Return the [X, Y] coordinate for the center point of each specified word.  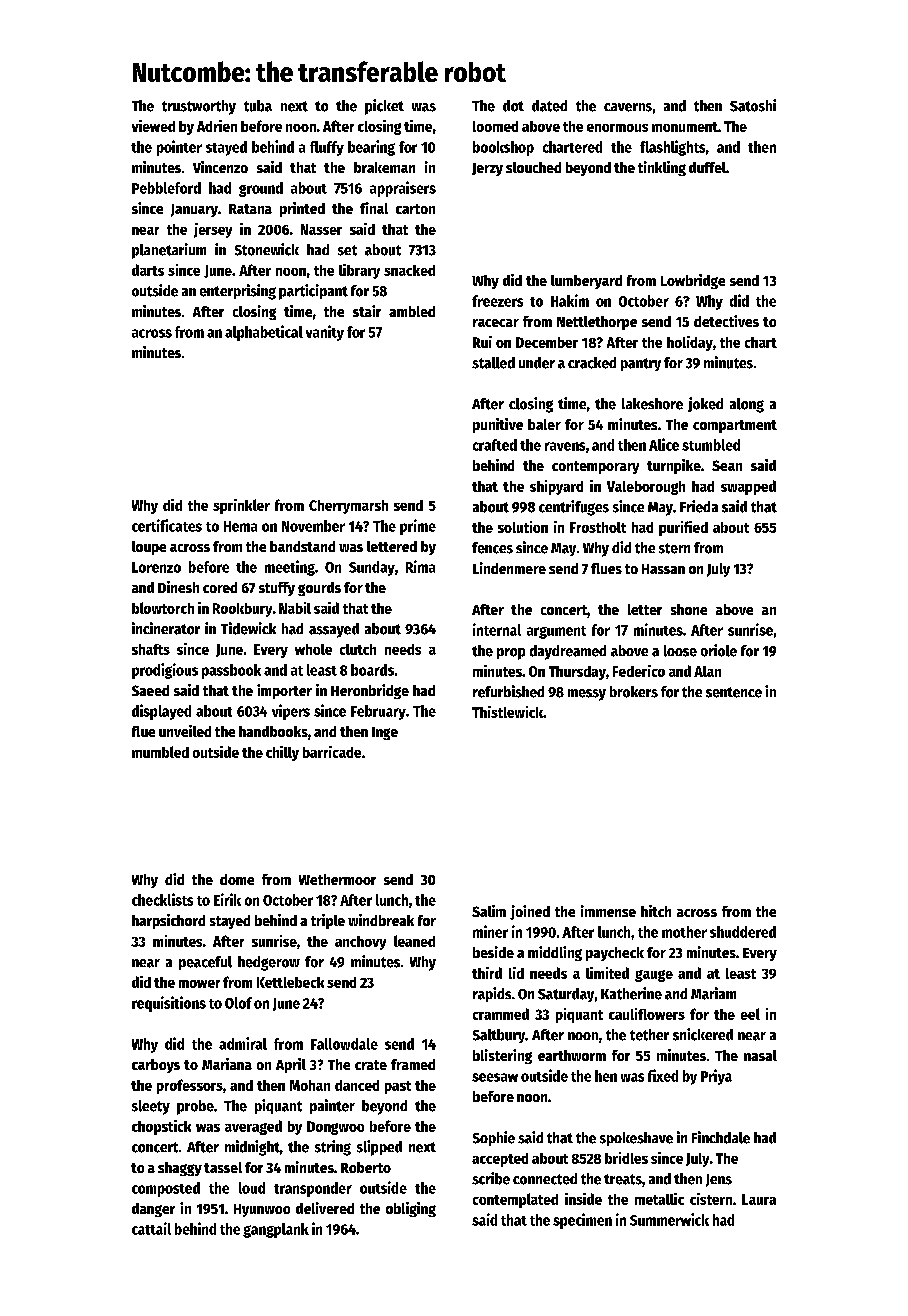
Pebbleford [166, 188]
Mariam [713, 993]
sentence [734, 692]
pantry [641, 364]
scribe [491, 1178]
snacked [409, 270]
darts [148, 270]
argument [556, 632]
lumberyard [586, 282]
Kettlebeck [290, 982]
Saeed [150, 690]
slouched [533, 167]
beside [493, 952]
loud [252, 1188]
